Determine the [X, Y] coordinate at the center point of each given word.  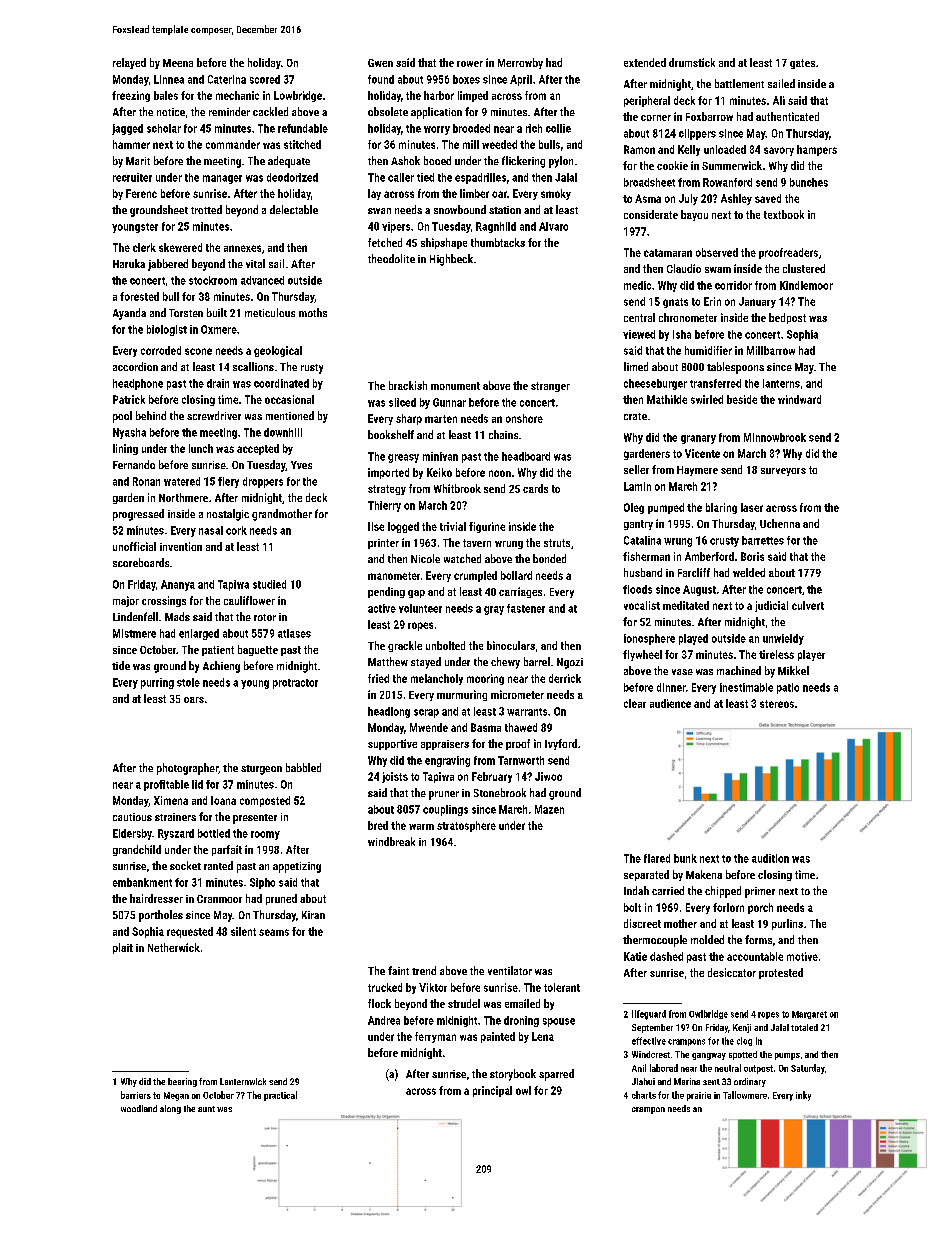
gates [802, 64]
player [811, 655]
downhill [283, 432]
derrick [565, 678]
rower [470, 64]
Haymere [697, 471]
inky [803, 1096]
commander [233, 144]
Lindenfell [135, 616]
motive [802, 956]
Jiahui [643, 1081]
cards [535, 488]
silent [243, 931]
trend [424, 970]
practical [280, 1096]
